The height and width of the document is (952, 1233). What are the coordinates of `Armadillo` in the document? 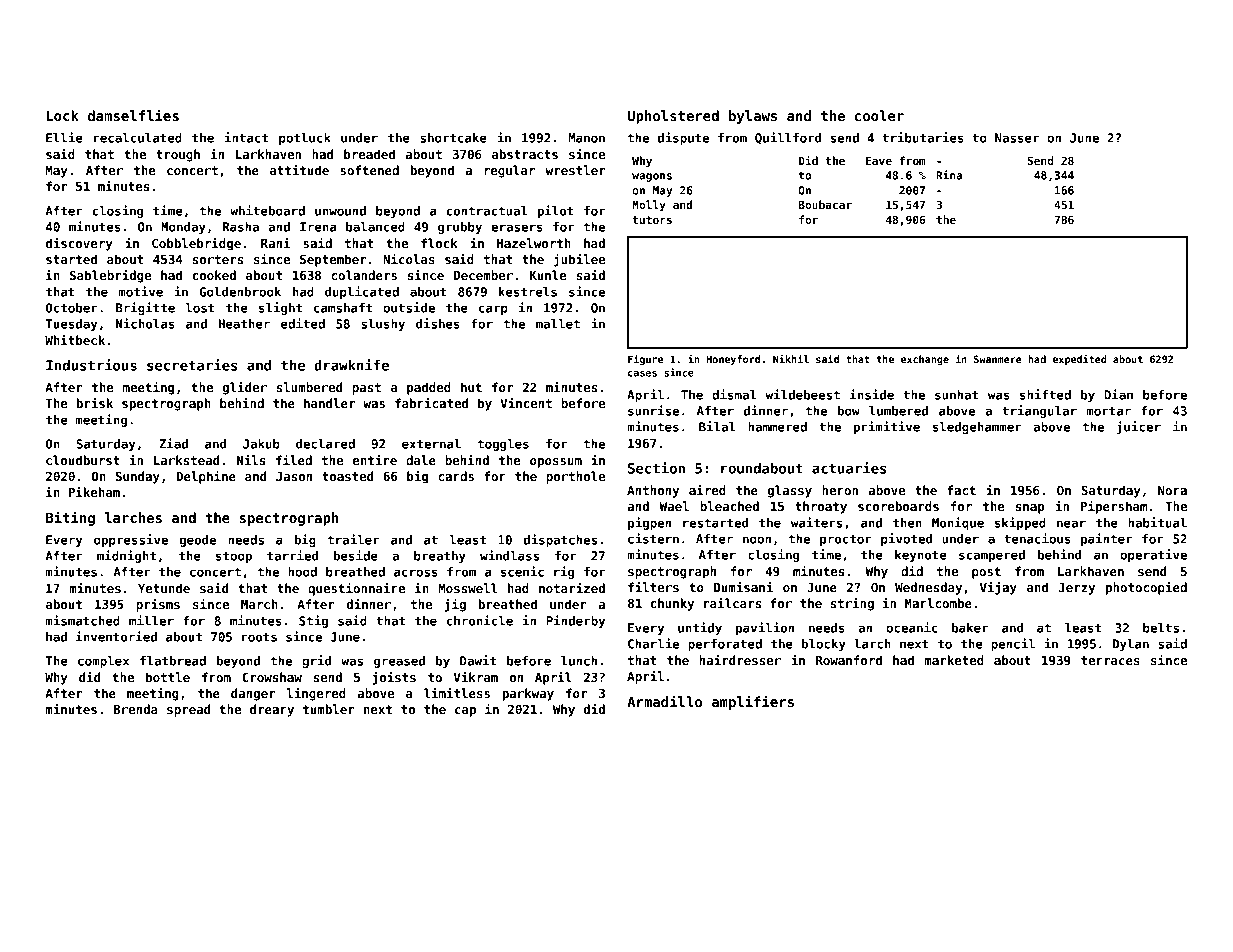 It's located at (664, 701).
